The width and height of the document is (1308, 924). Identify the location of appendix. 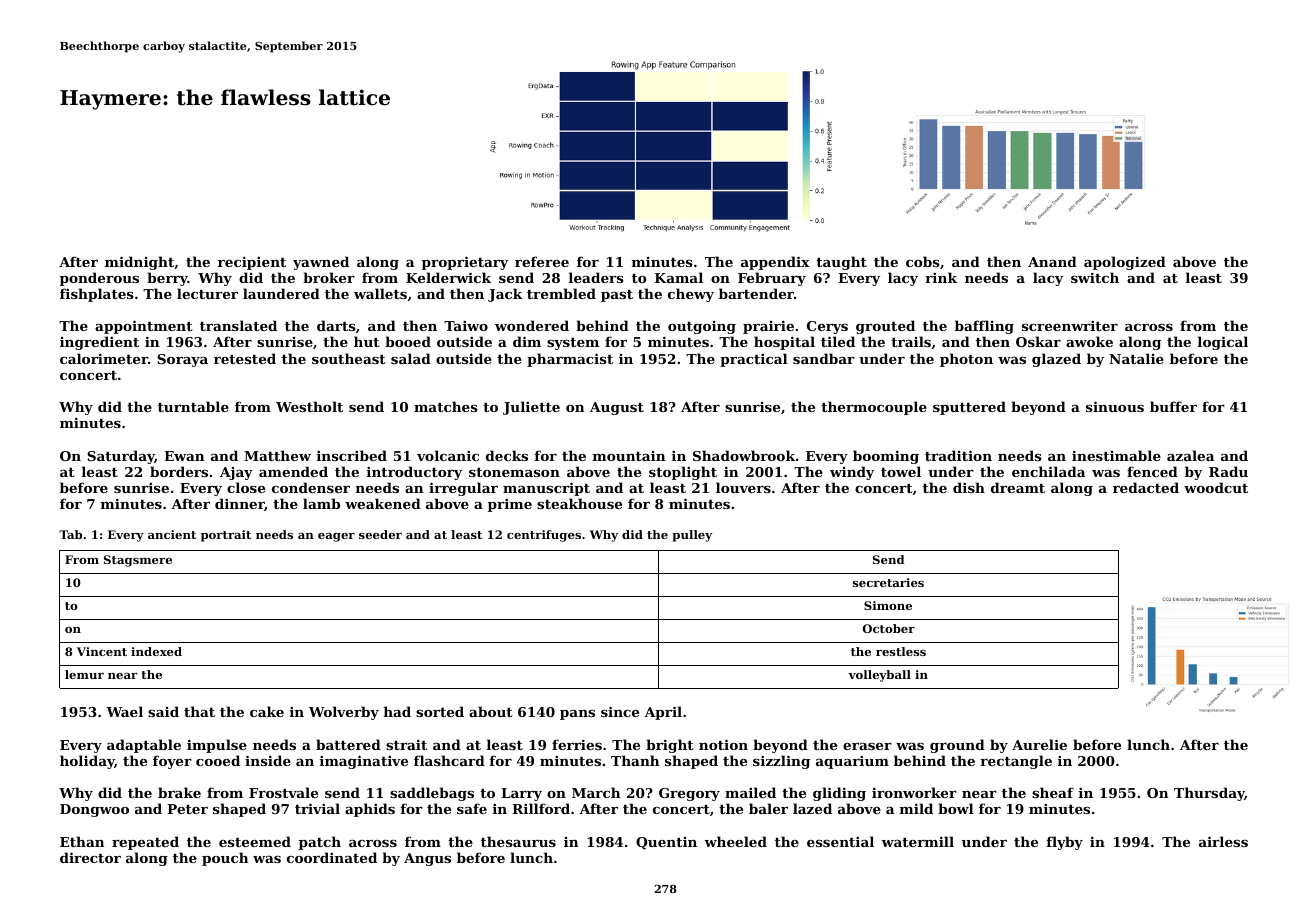
(775, 263).
